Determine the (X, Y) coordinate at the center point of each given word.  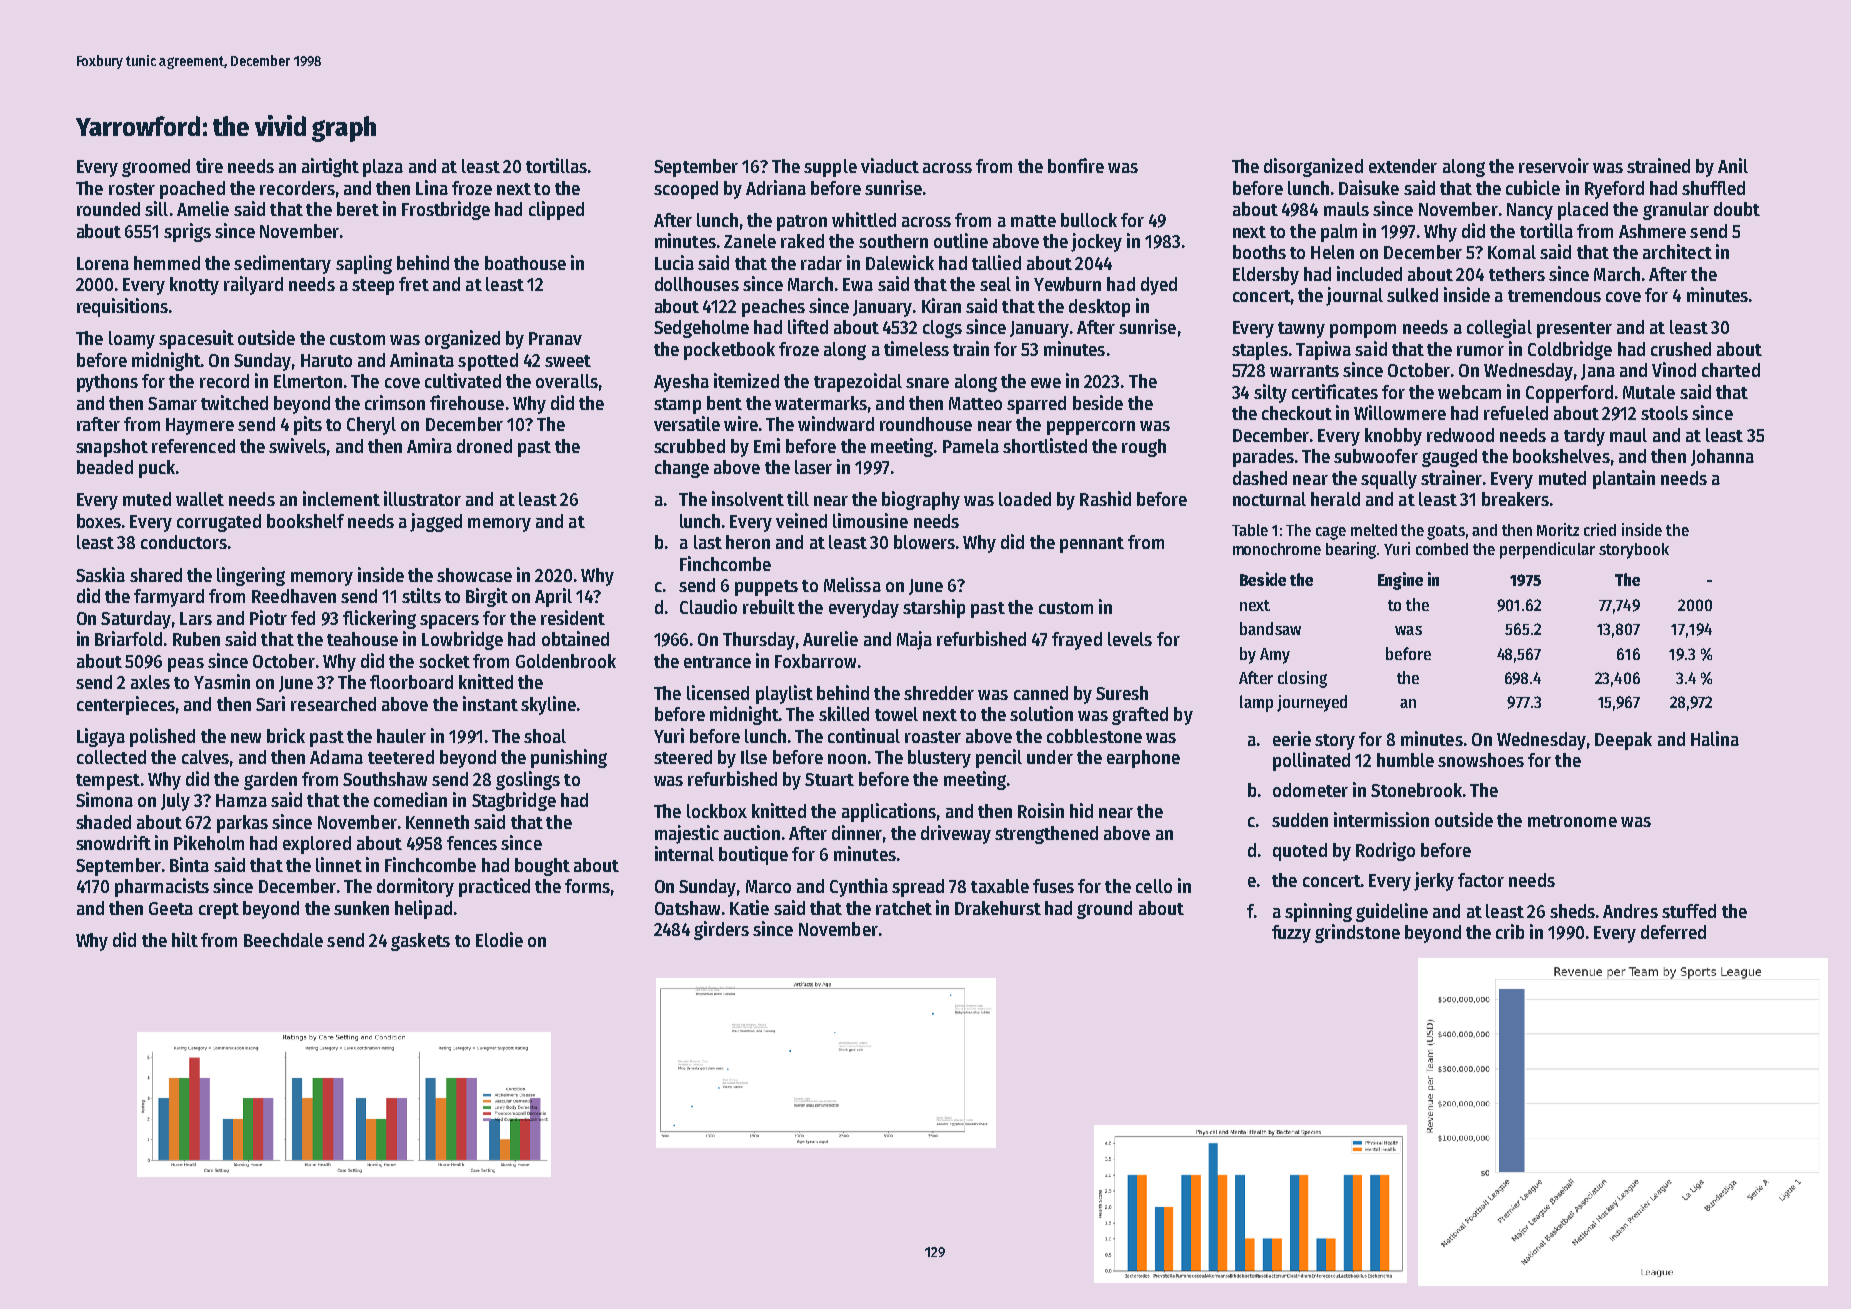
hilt (185, 939)
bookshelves (1561, 456)
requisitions (122, 307)
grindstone (1357, 933)
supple (830, 168)
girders (721, 930)
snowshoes (1481, 760)
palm (1339, 233)
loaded (1025, 499)
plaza (383, 168)
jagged (436, 522)
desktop (1099, 308)
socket (444, 661)
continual (864, 735)
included (1369, 273)
